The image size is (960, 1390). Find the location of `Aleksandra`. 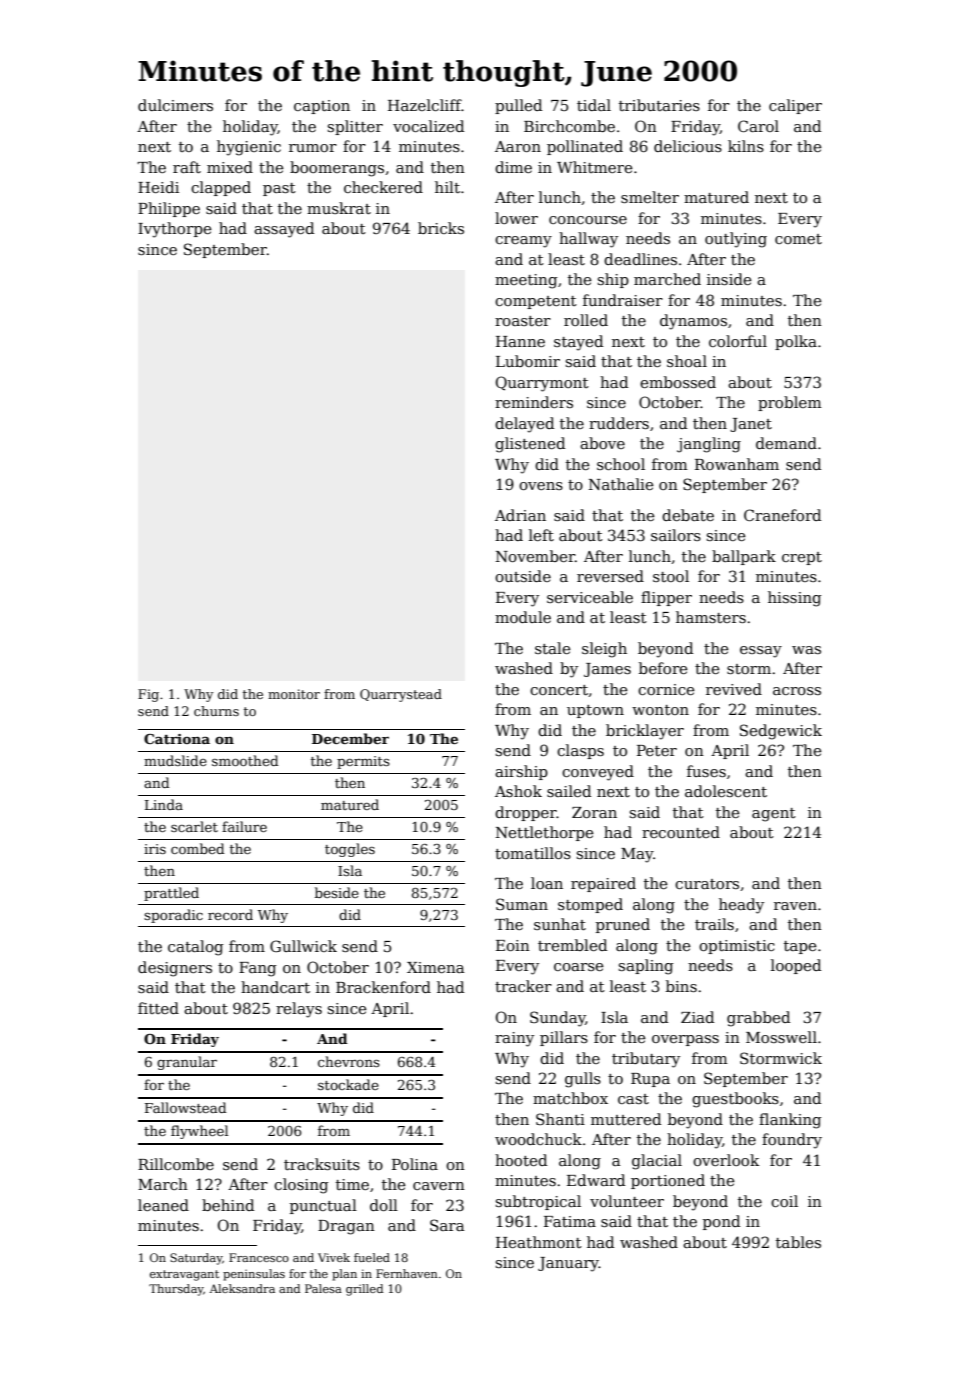

Aleksandra is located at coordinates (242, 1288).
